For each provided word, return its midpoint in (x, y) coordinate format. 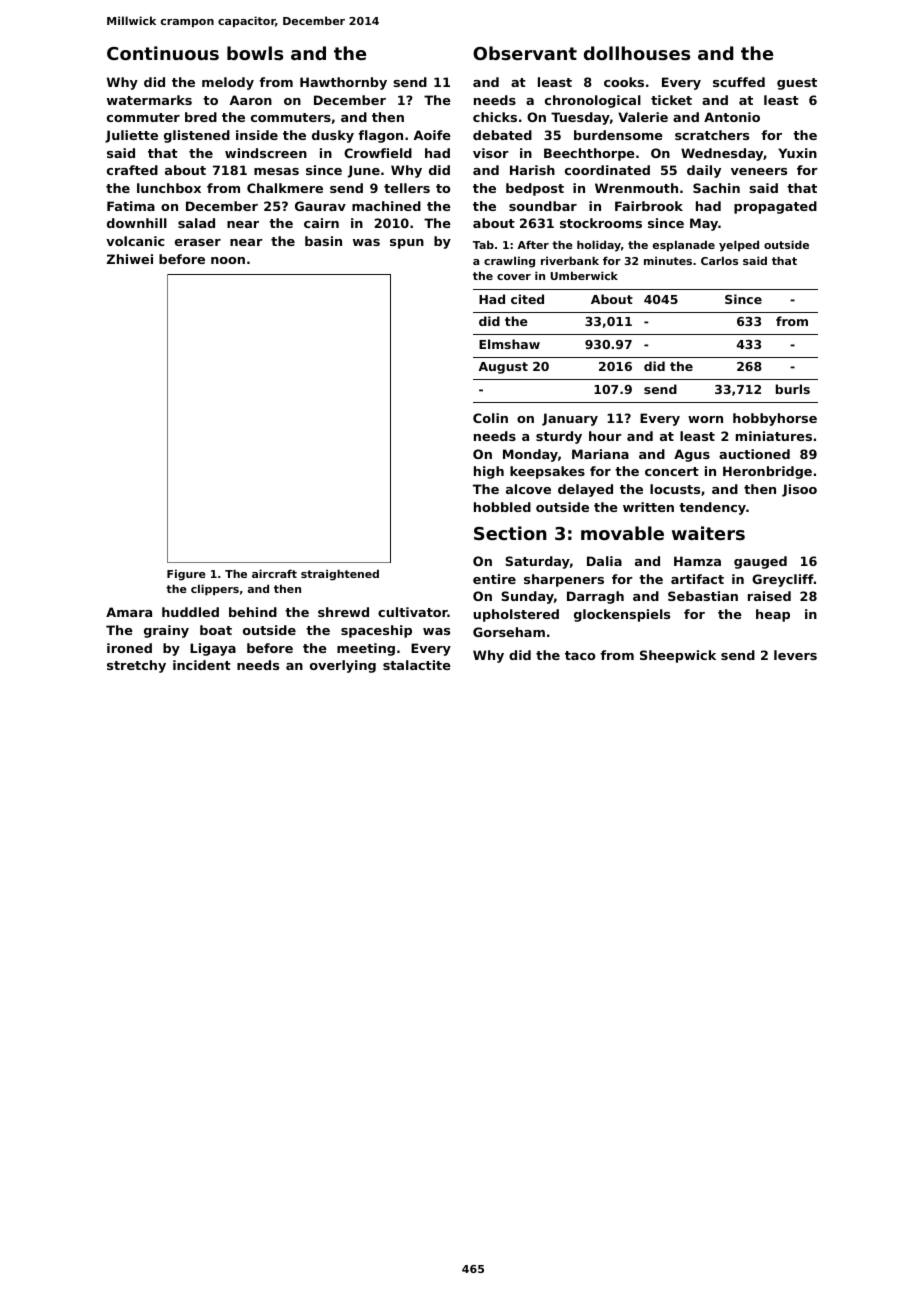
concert (672, 471)
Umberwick (584, 275)
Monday (530, 455)
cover (514, 277)
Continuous (163, 53)
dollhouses (637, 53)
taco (580, 655)
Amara (129, 612)
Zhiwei (130, 259)
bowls (255, 53)
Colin (490, 418)
